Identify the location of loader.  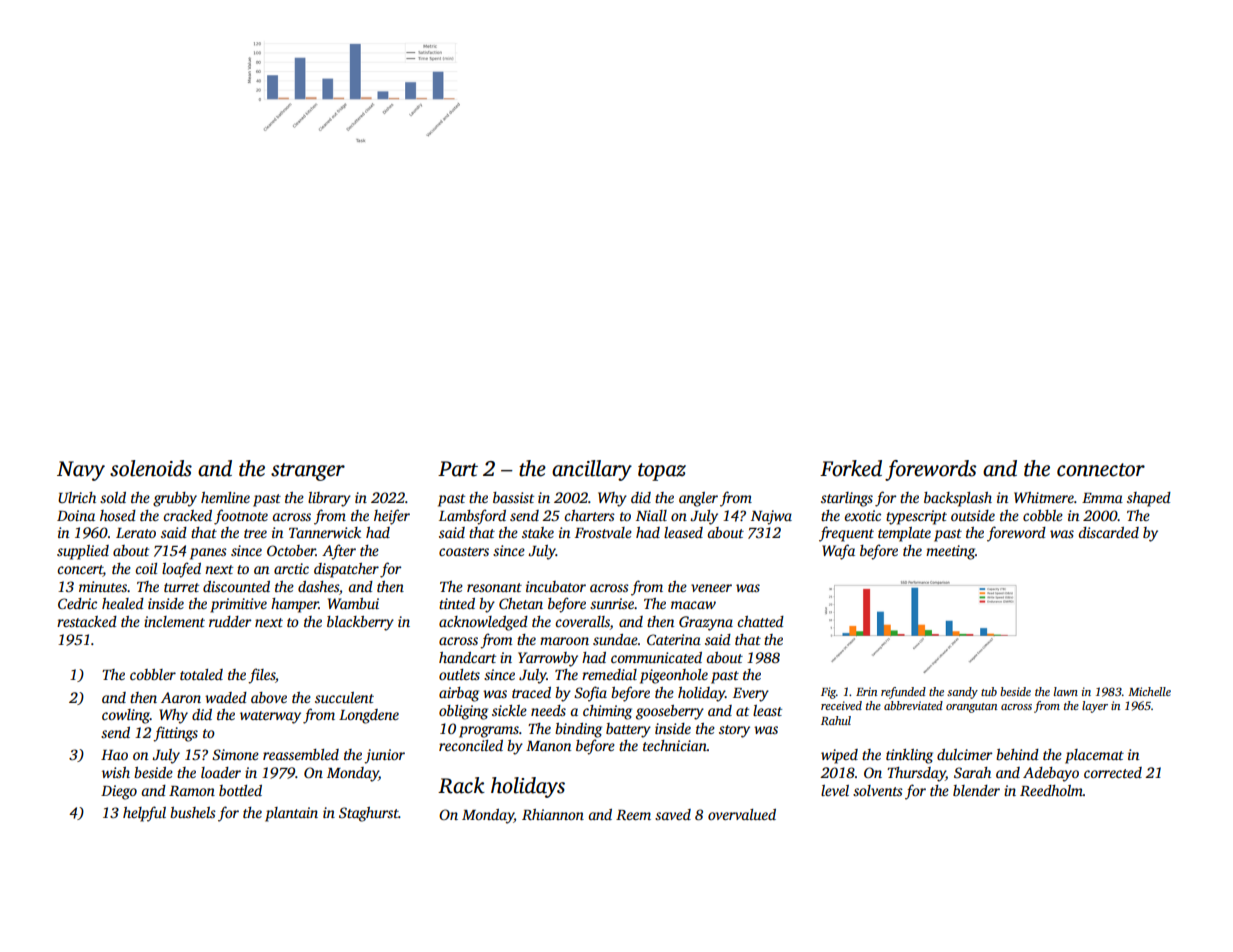
(221, 772).
